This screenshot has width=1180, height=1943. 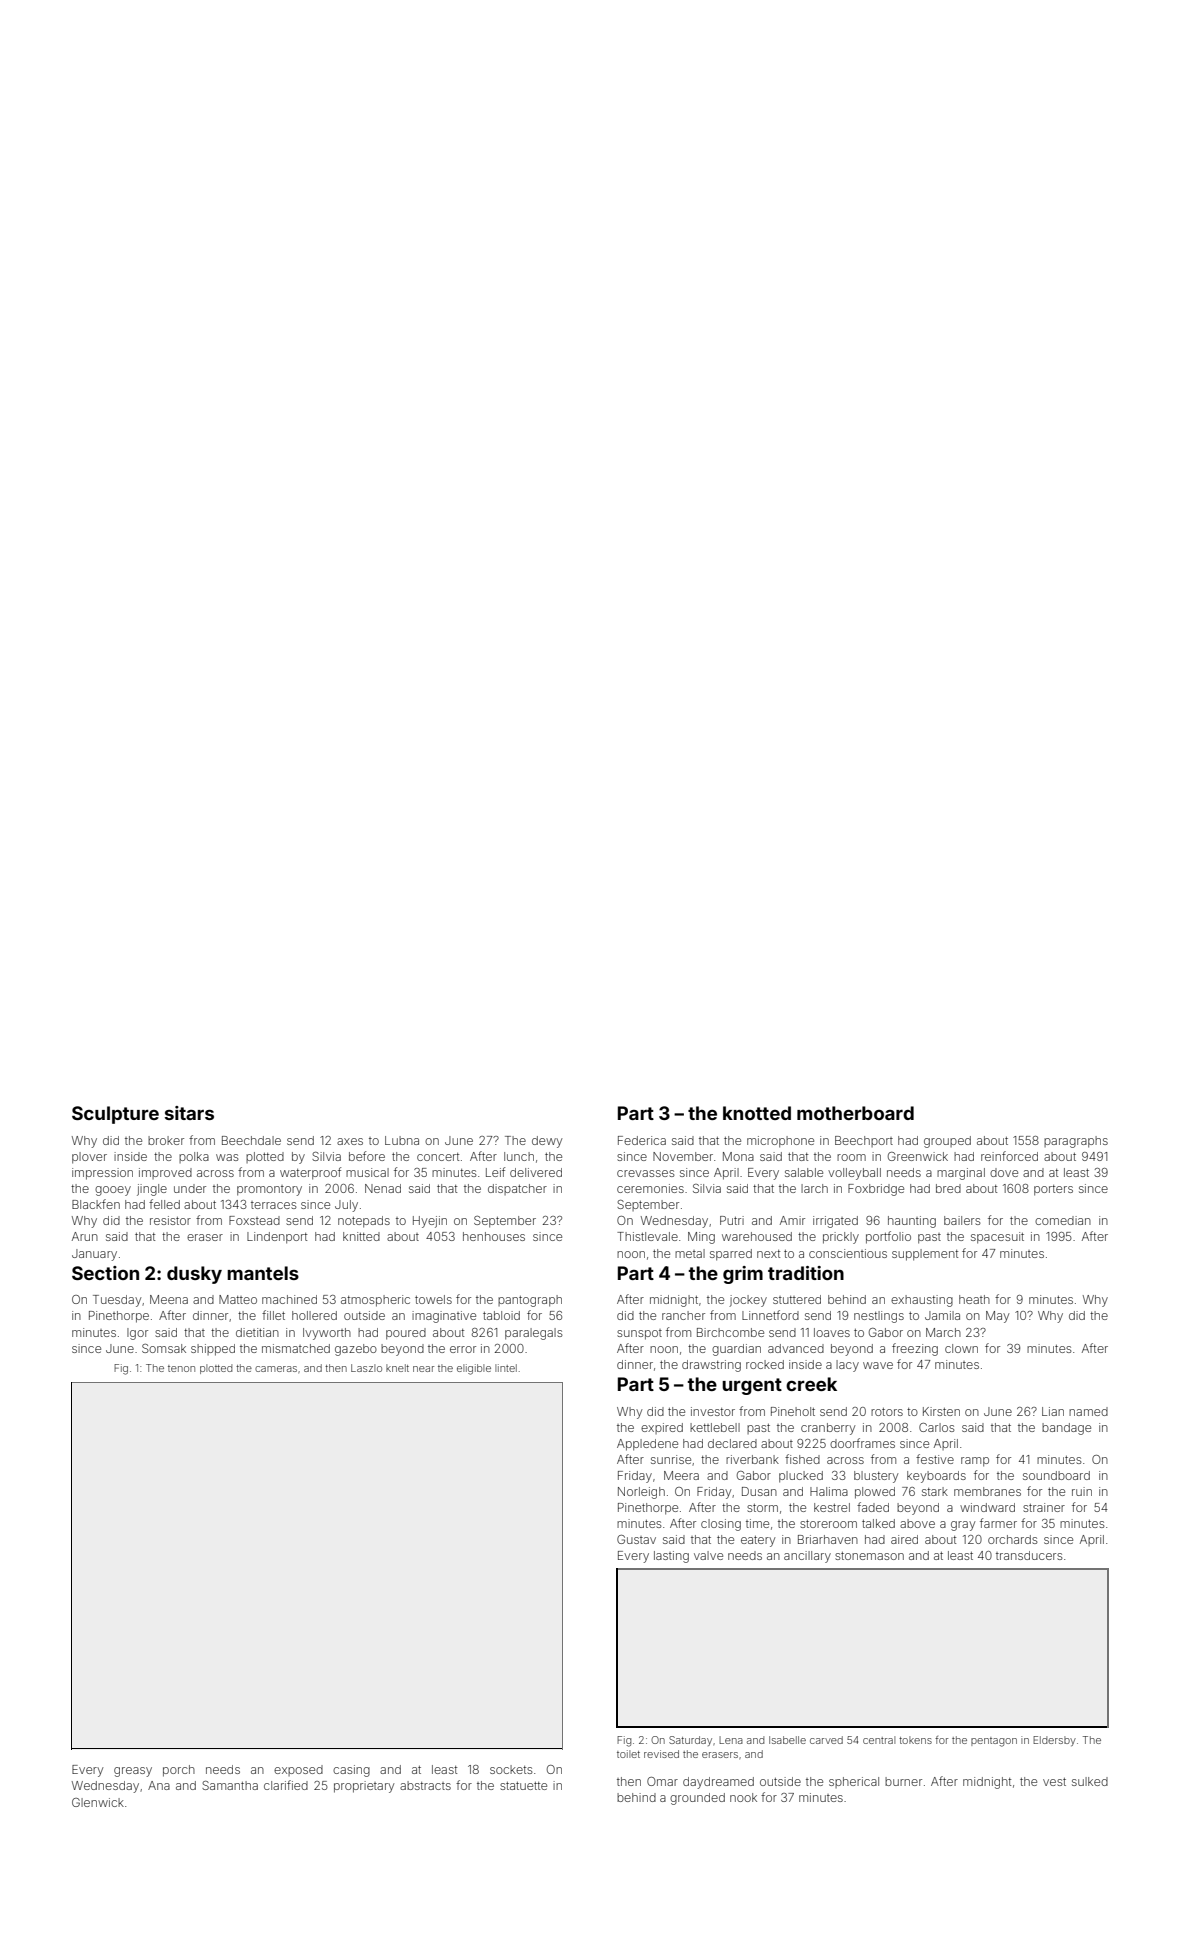 What do you see at coordinates (98, 1802) in the screenshot?
I see `Glenwick` at bounding box center [98, 1802].
